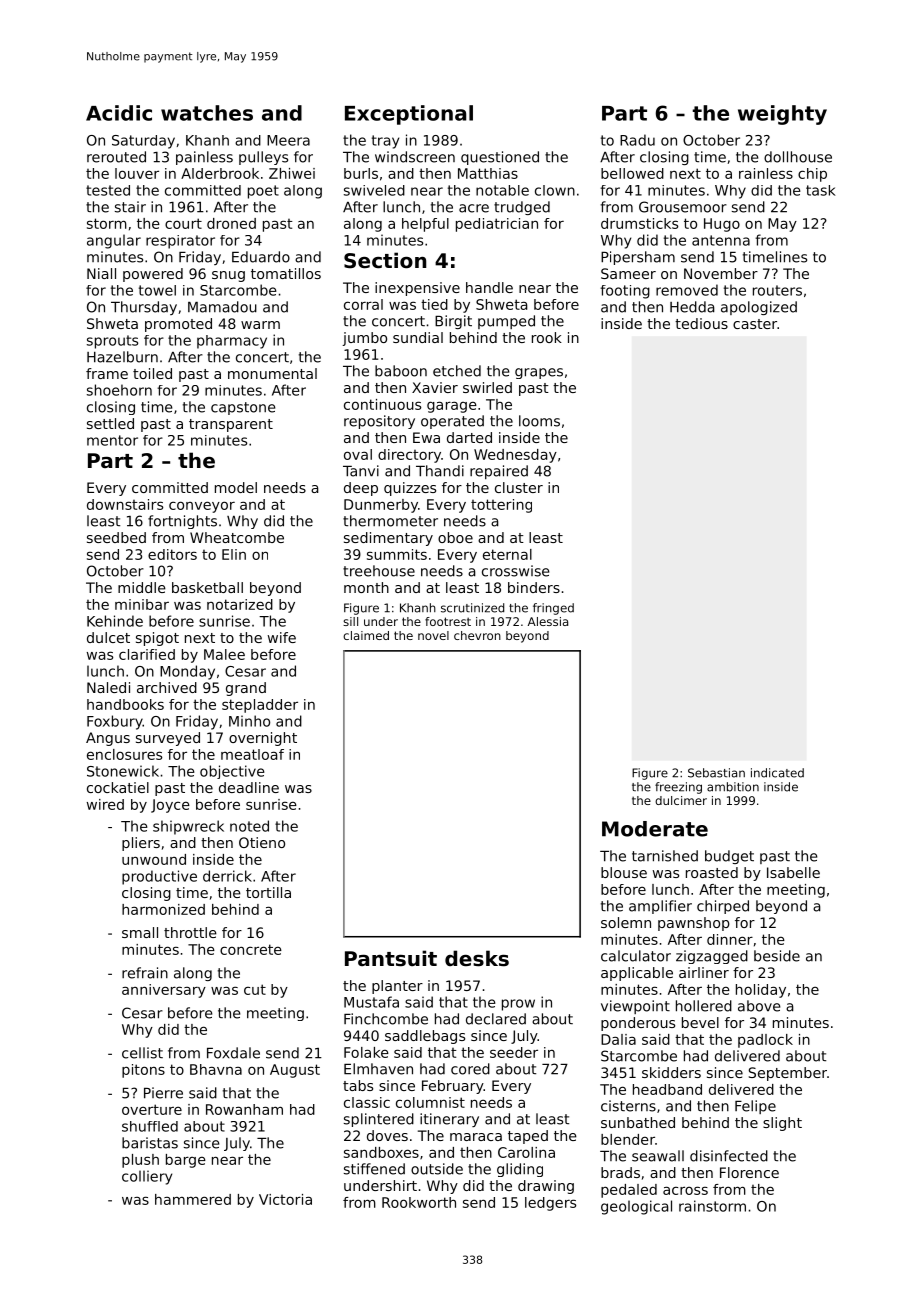 This screenshot has width=924, height=1308. I want to click on padlock, so click(765, 1041).
